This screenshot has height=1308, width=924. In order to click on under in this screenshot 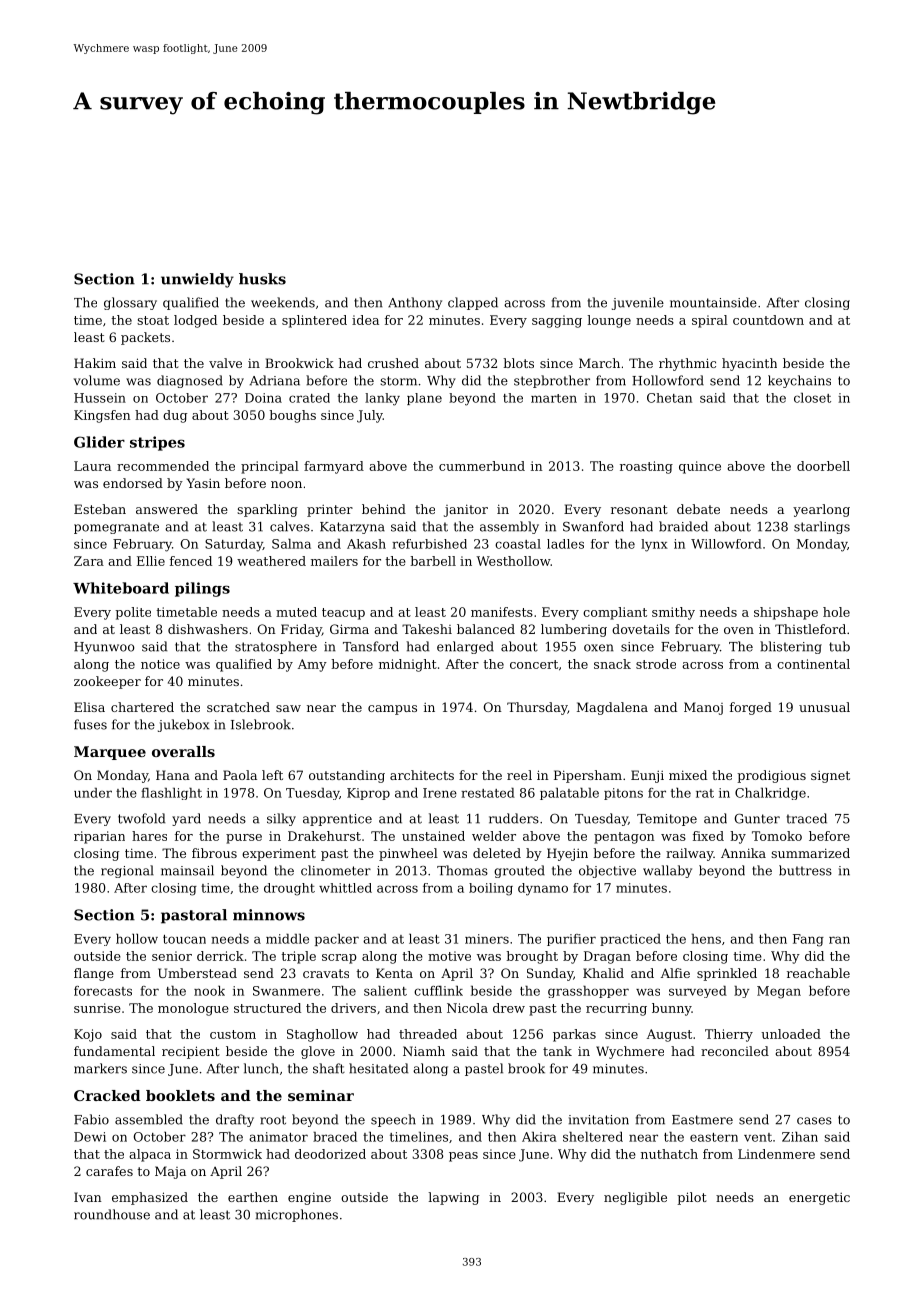, I will do `click(93, 793)`.
